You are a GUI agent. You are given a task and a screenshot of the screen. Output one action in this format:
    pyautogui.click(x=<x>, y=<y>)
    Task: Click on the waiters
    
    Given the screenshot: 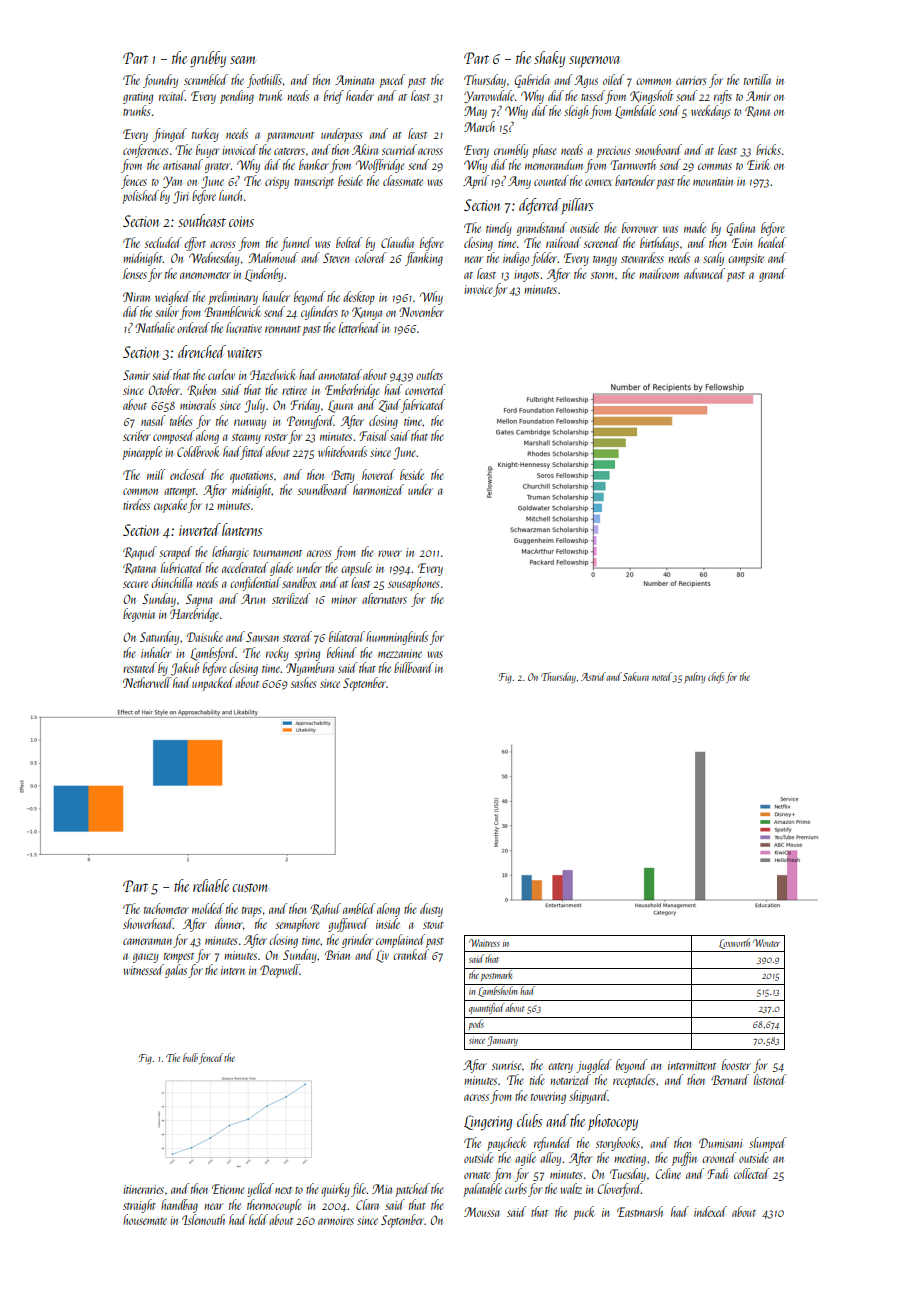 What is the action you would take?
    pyautogui.click(x=244, y=352)
